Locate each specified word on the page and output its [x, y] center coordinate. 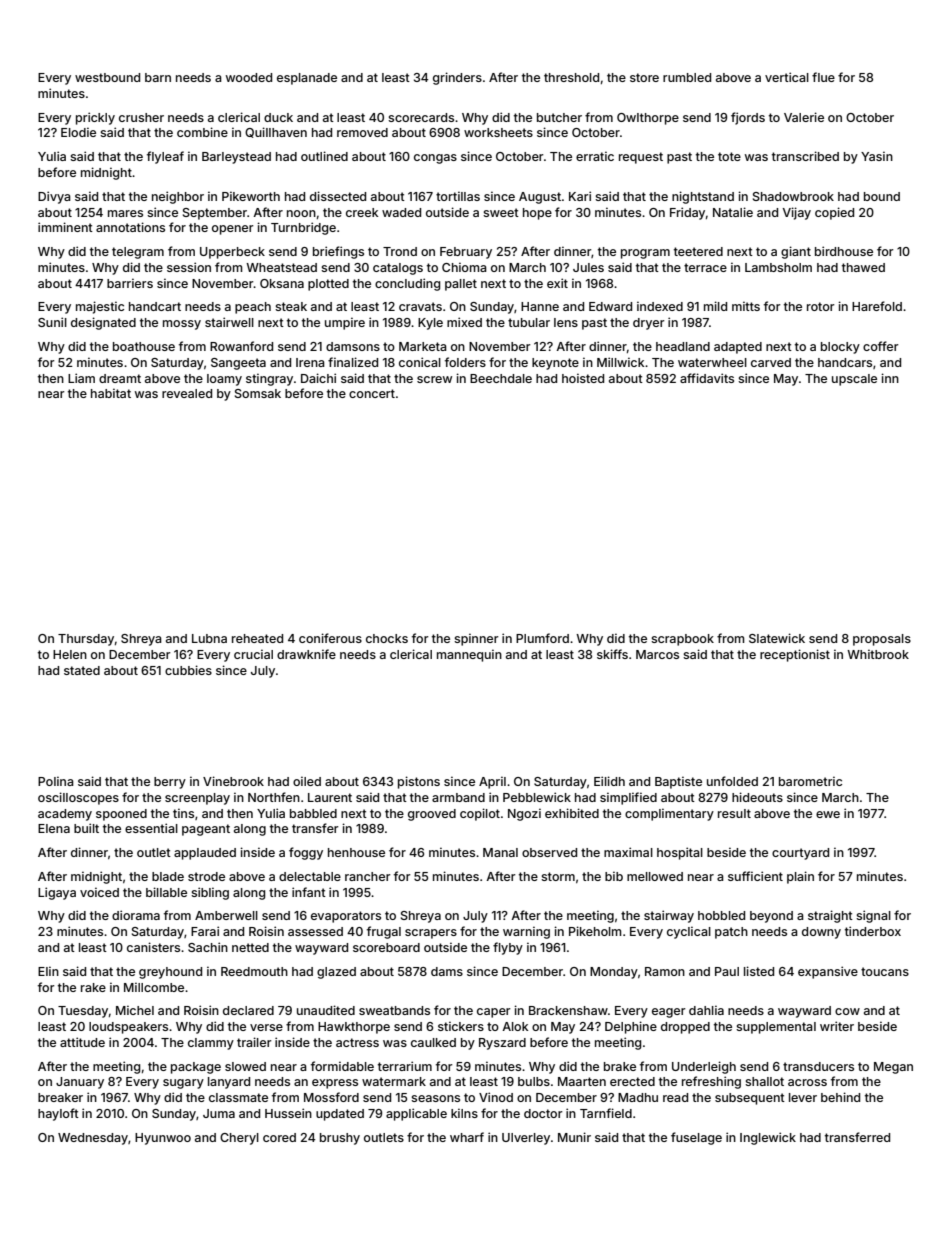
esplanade [307, 79]
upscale [854, 380]
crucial [253, 654]
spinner [476, 639]
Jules [588, 267]
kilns [464, 1113]
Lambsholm [778, 267]
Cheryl [239, 1139]
